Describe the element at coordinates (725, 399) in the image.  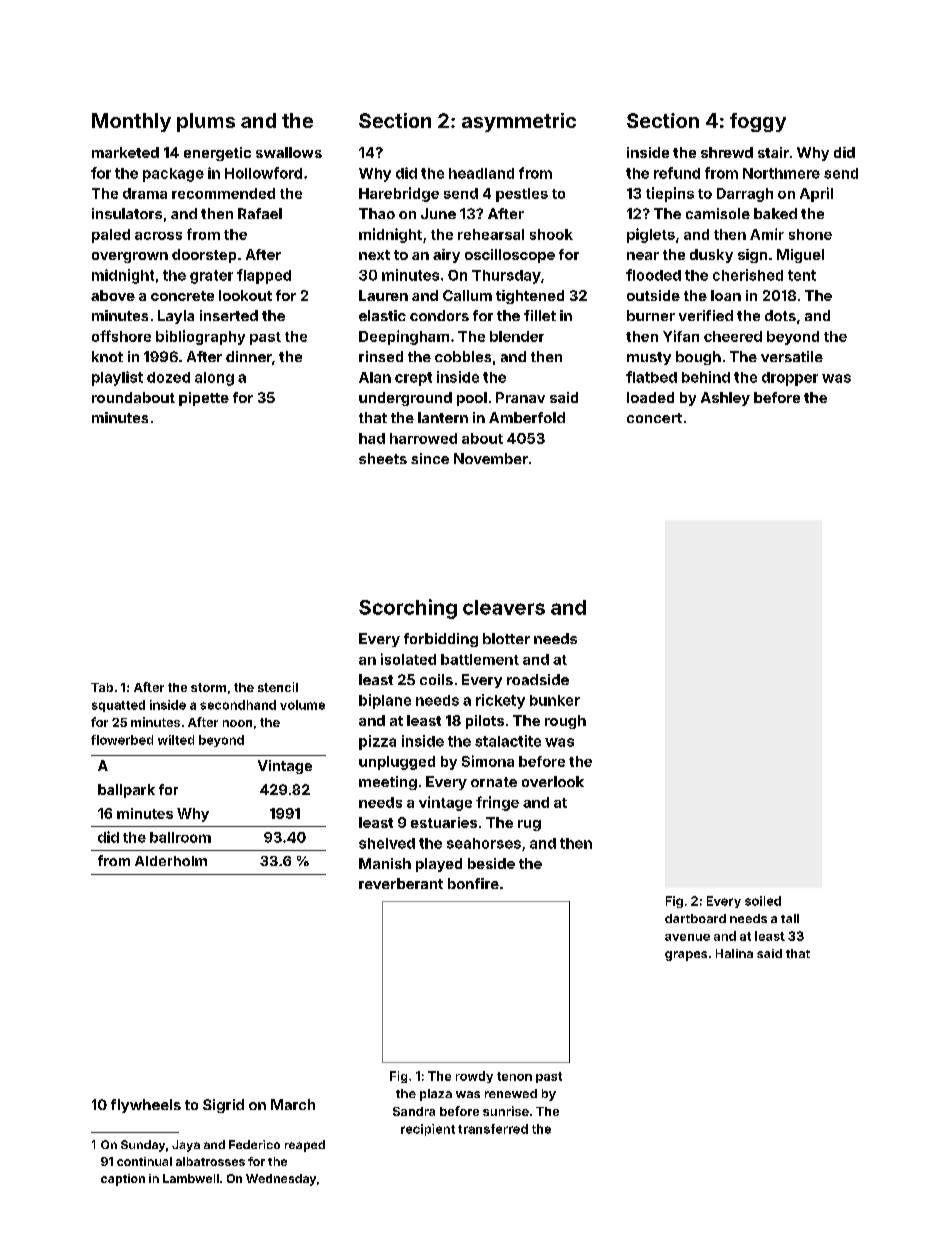
I see `Ashley` at that location.
